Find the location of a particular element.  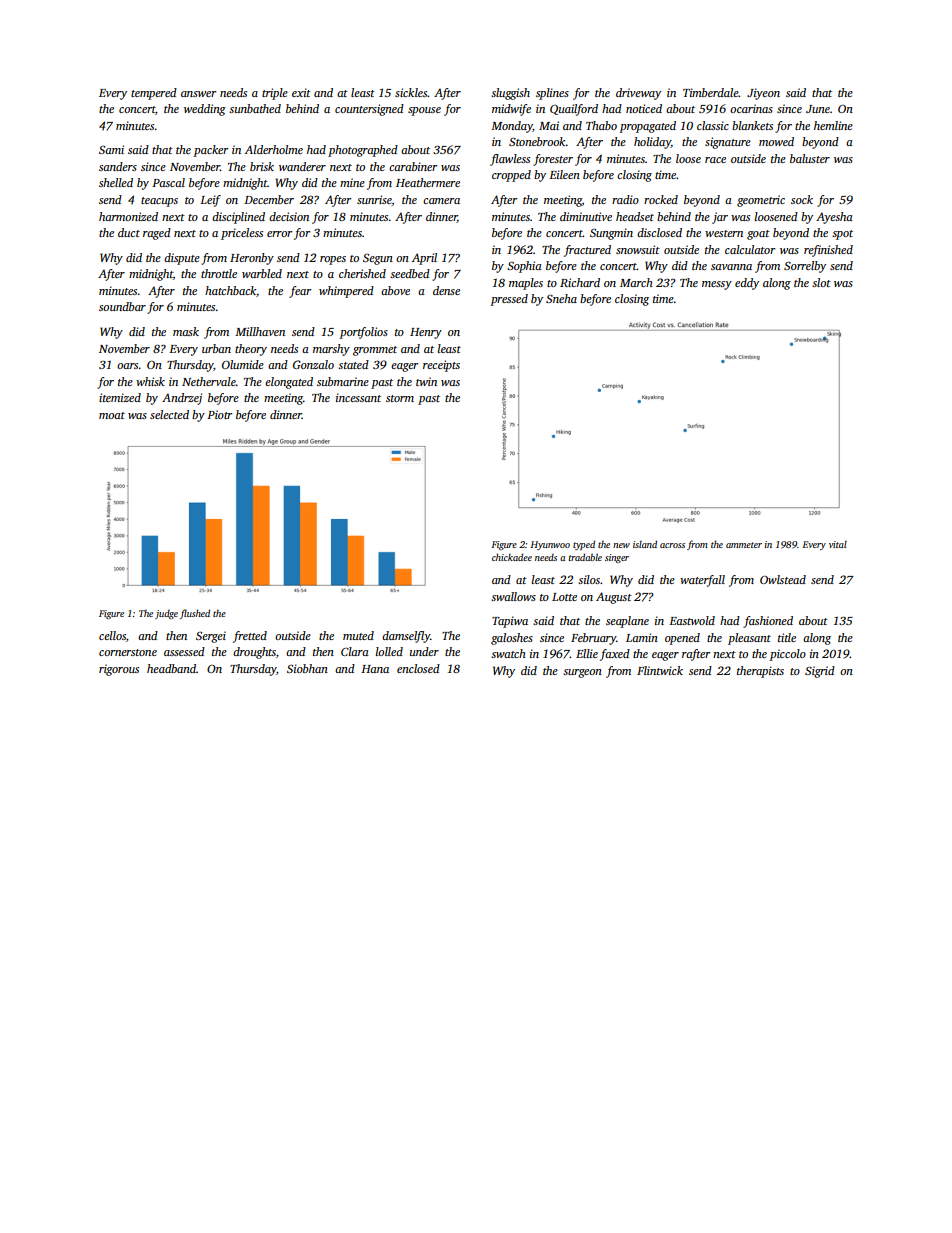

dense is located at coordinates (446, 290).
